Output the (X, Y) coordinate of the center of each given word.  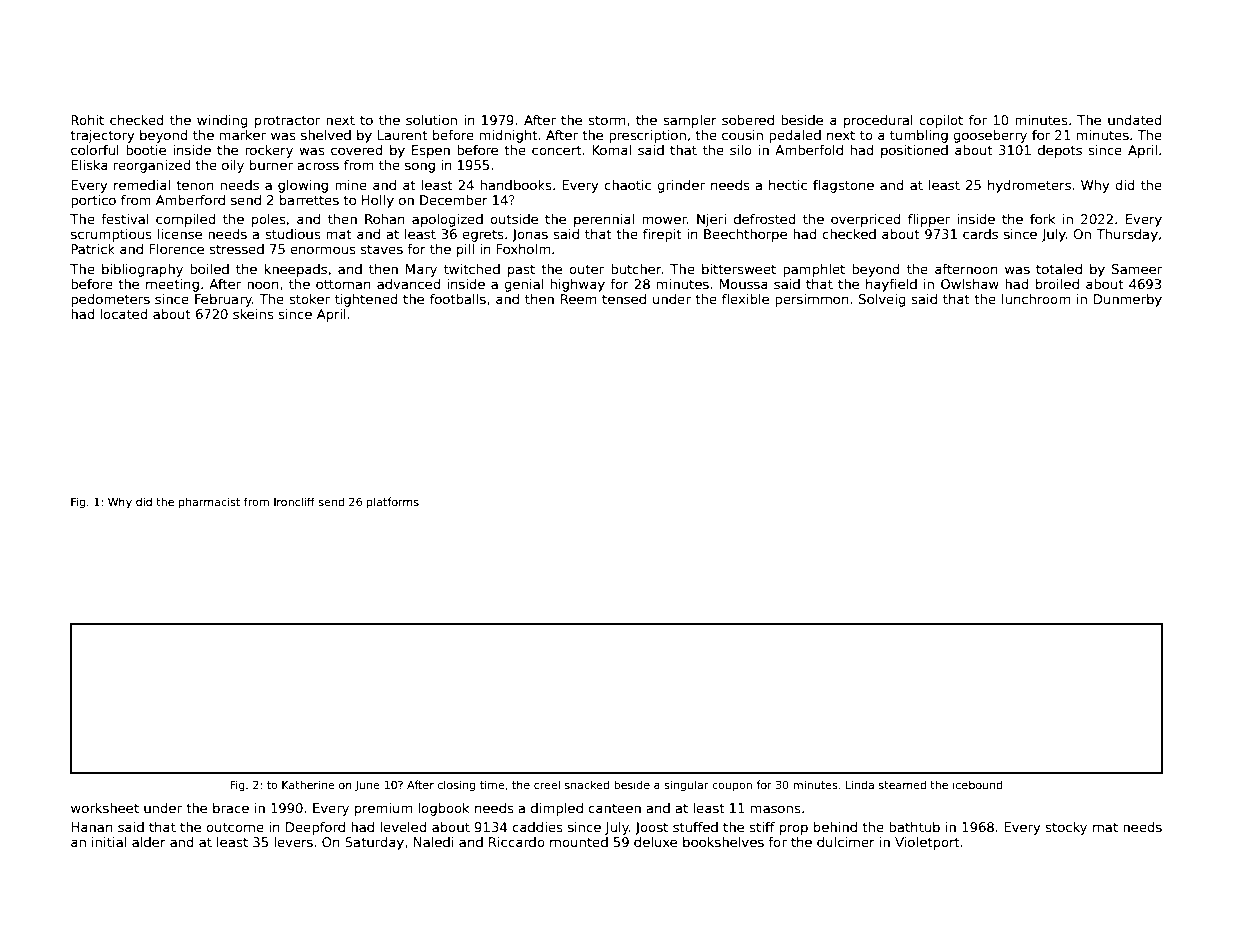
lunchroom (1036, 299)
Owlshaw (970, 284)
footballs (458, 299)
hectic (788, 185)
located (124, 314)
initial (109, 842)
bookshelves (723, 842)
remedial (142, 185)
